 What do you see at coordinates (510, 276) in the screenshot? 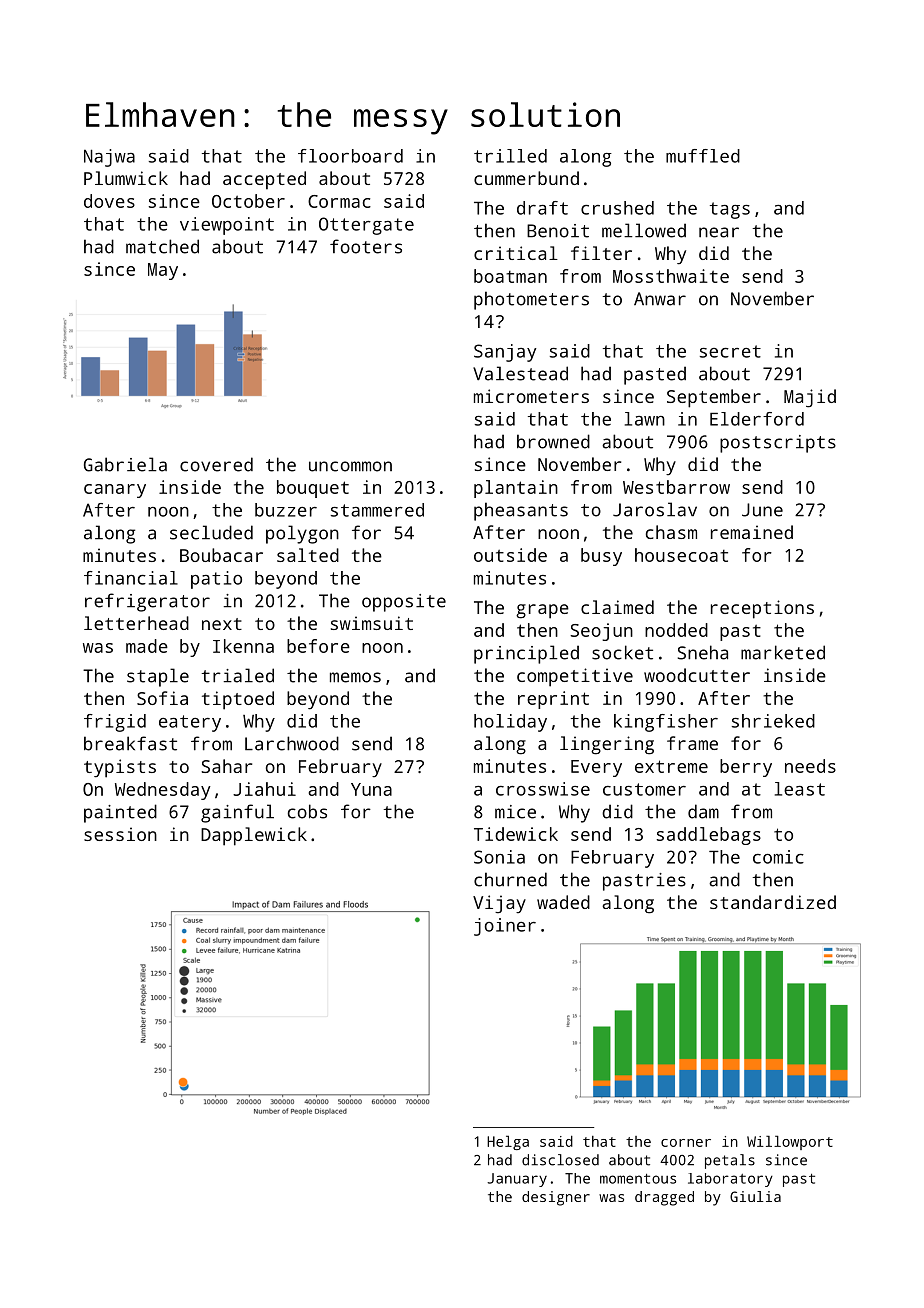
I see `boatman` at bounding box center [510, 276].
